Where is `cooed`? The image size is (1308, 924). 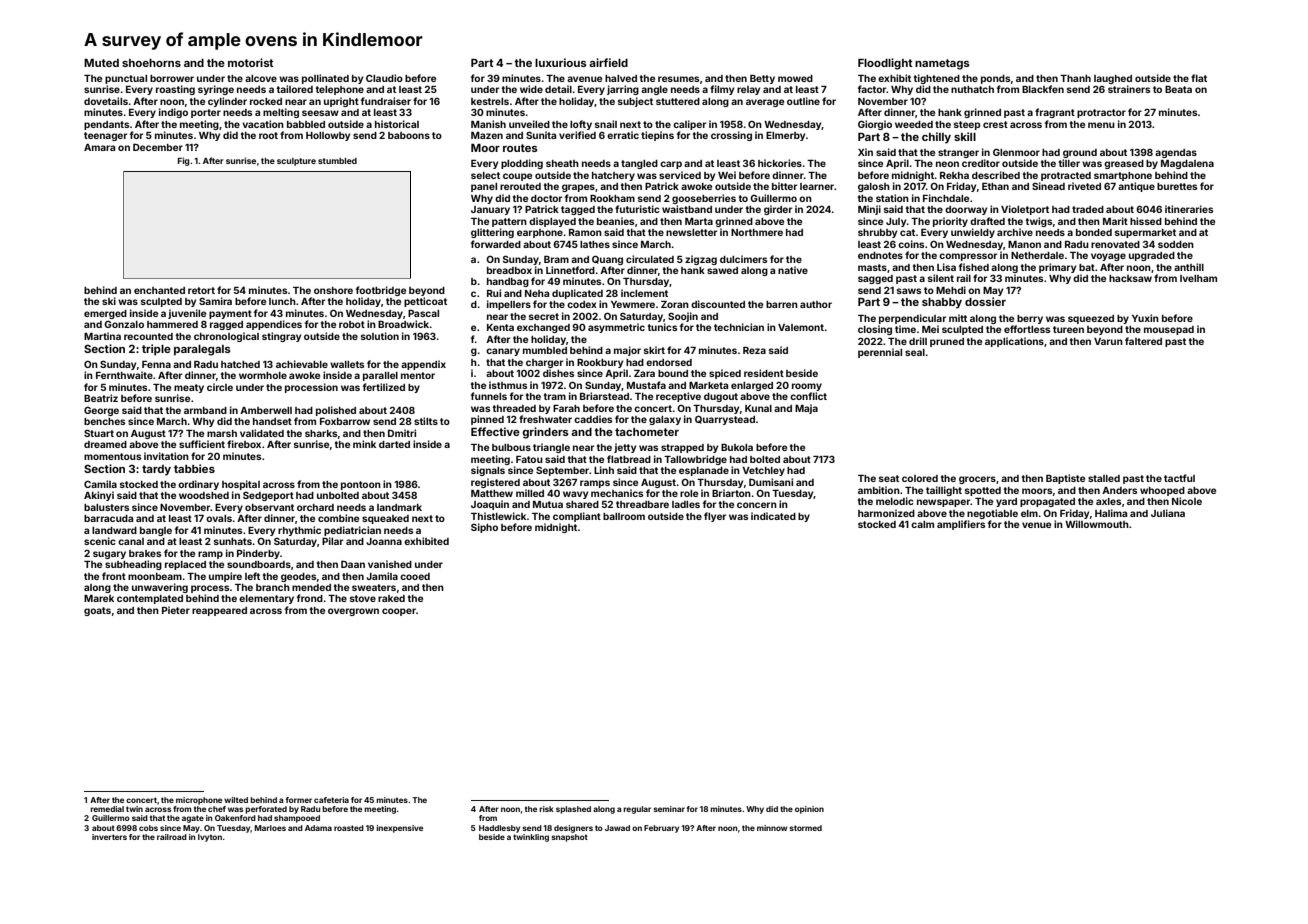
cooed is located at coordinates (415, 576).
